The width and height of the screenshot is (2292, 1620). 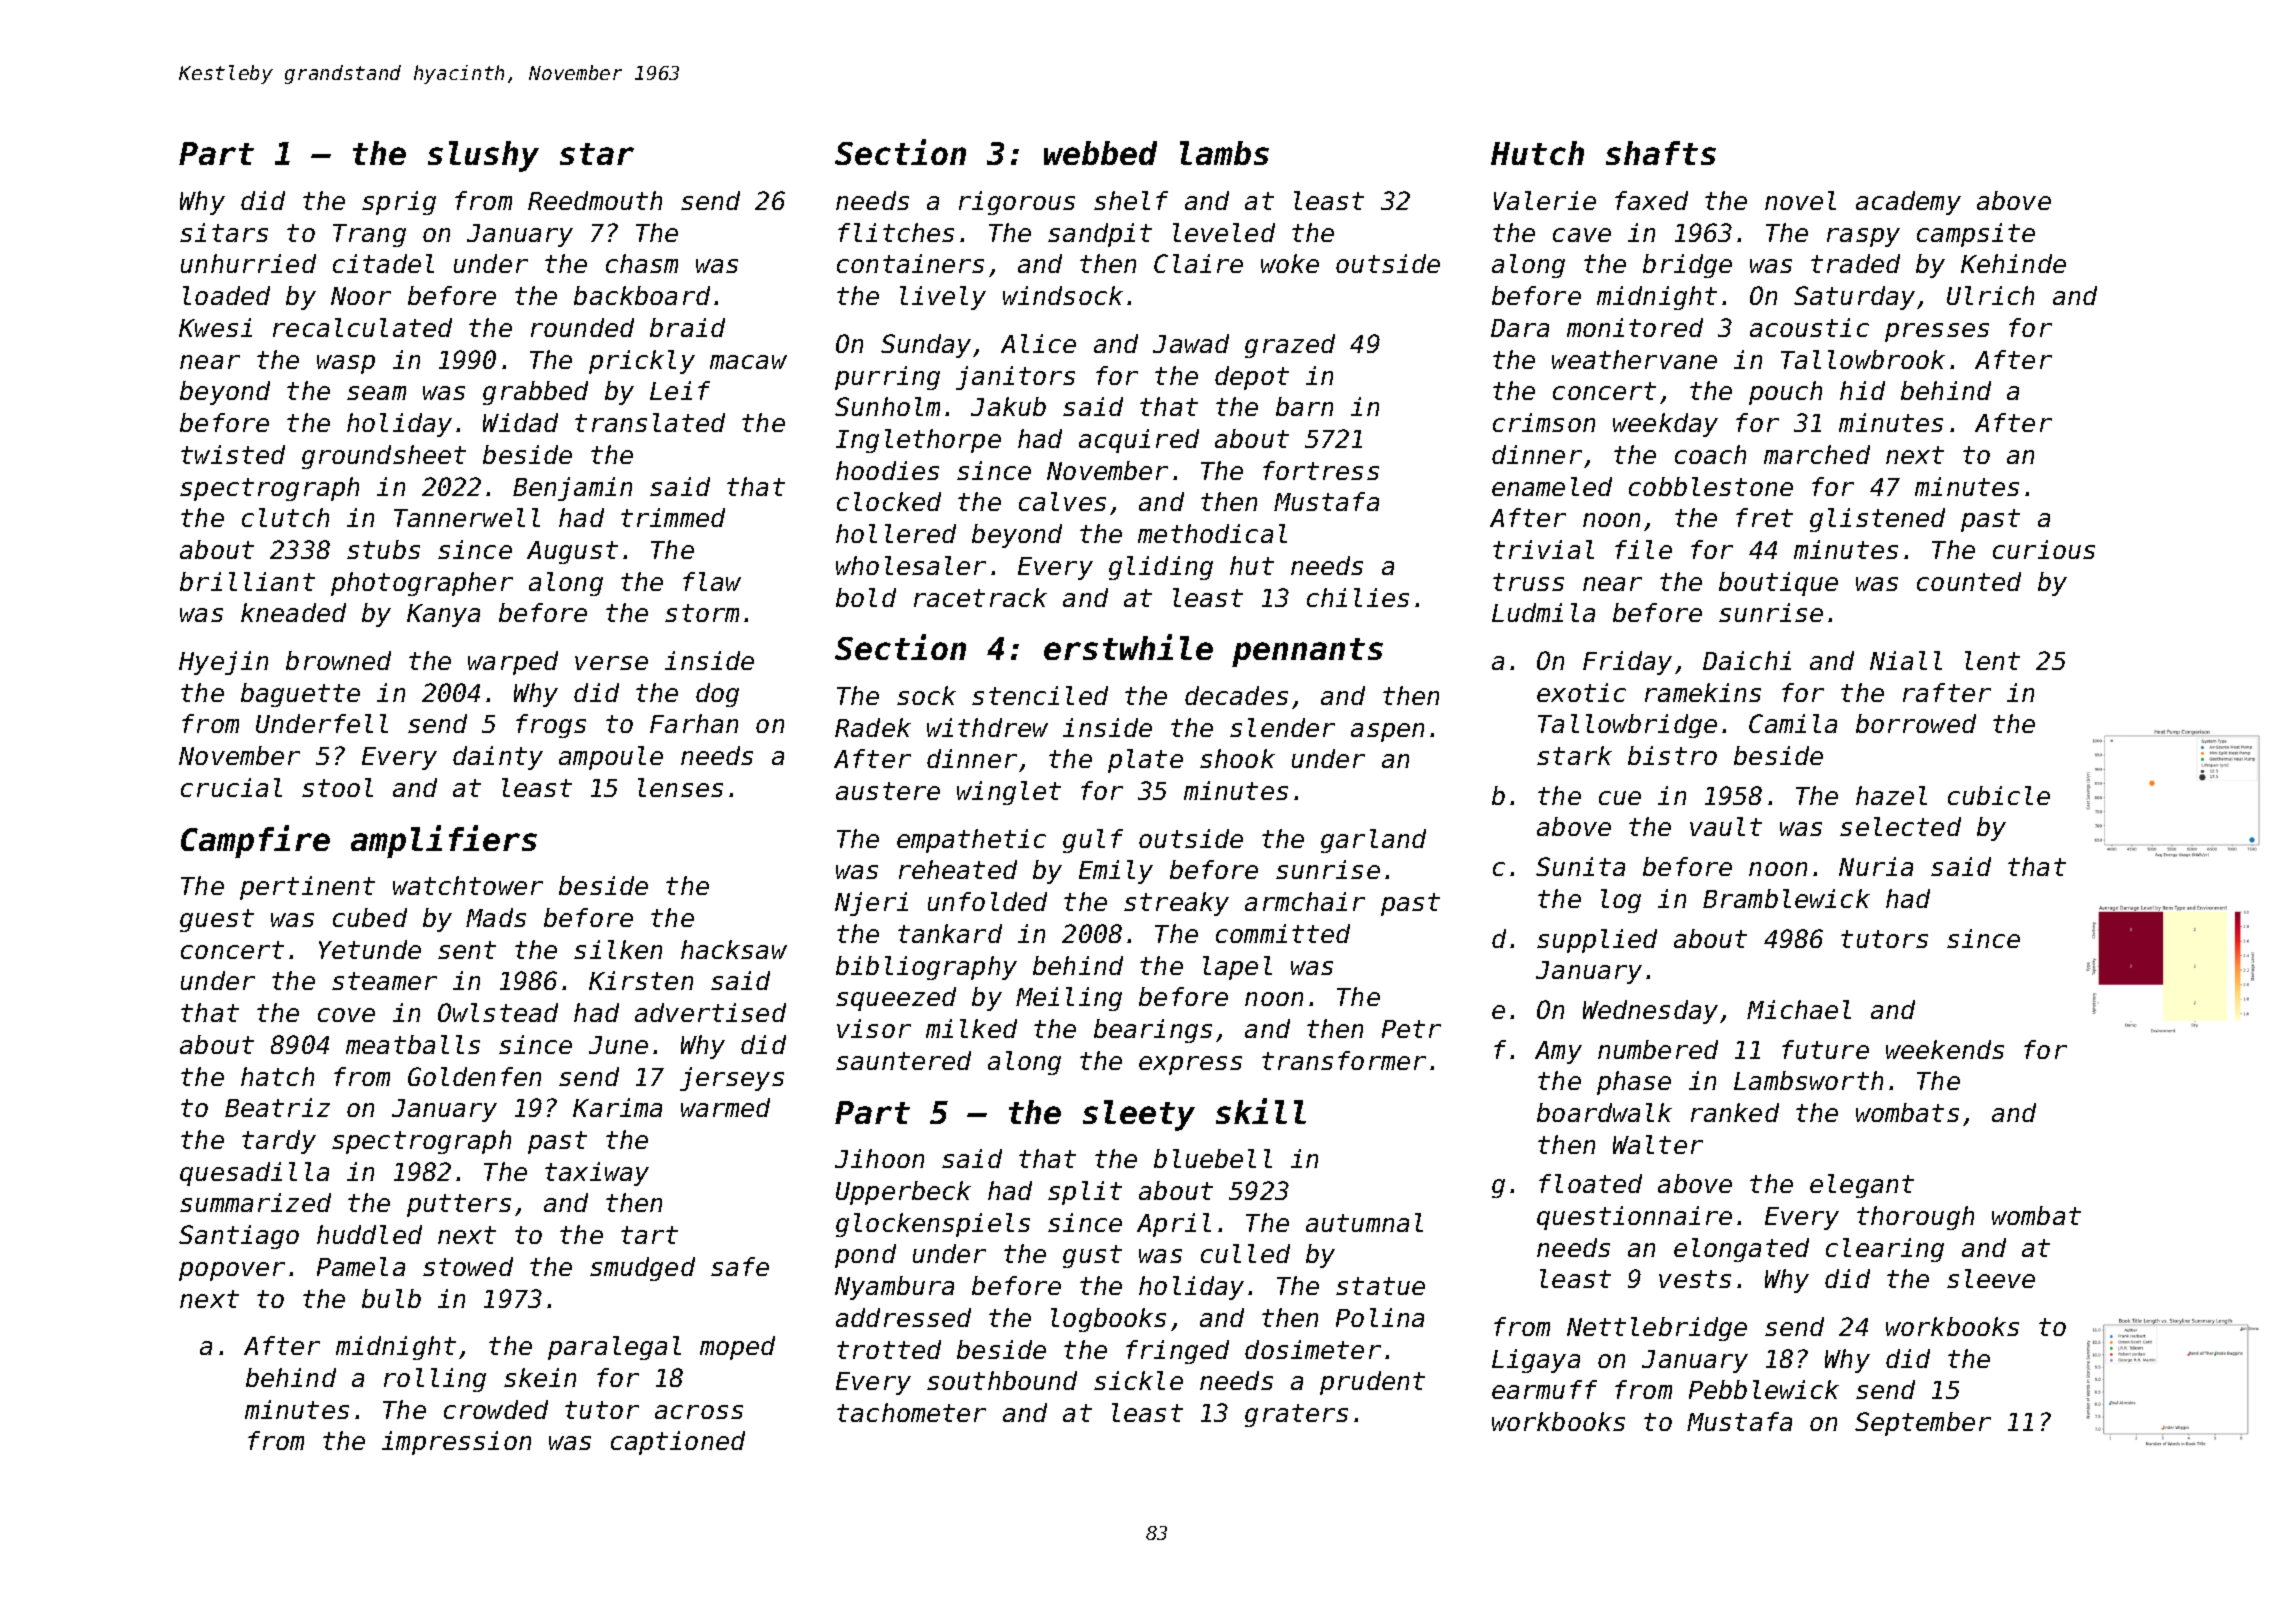 What do you see at coordinates (1372, 1383) in the screenshot?
I see `prudent` at bounding box center [1372, 1383].
